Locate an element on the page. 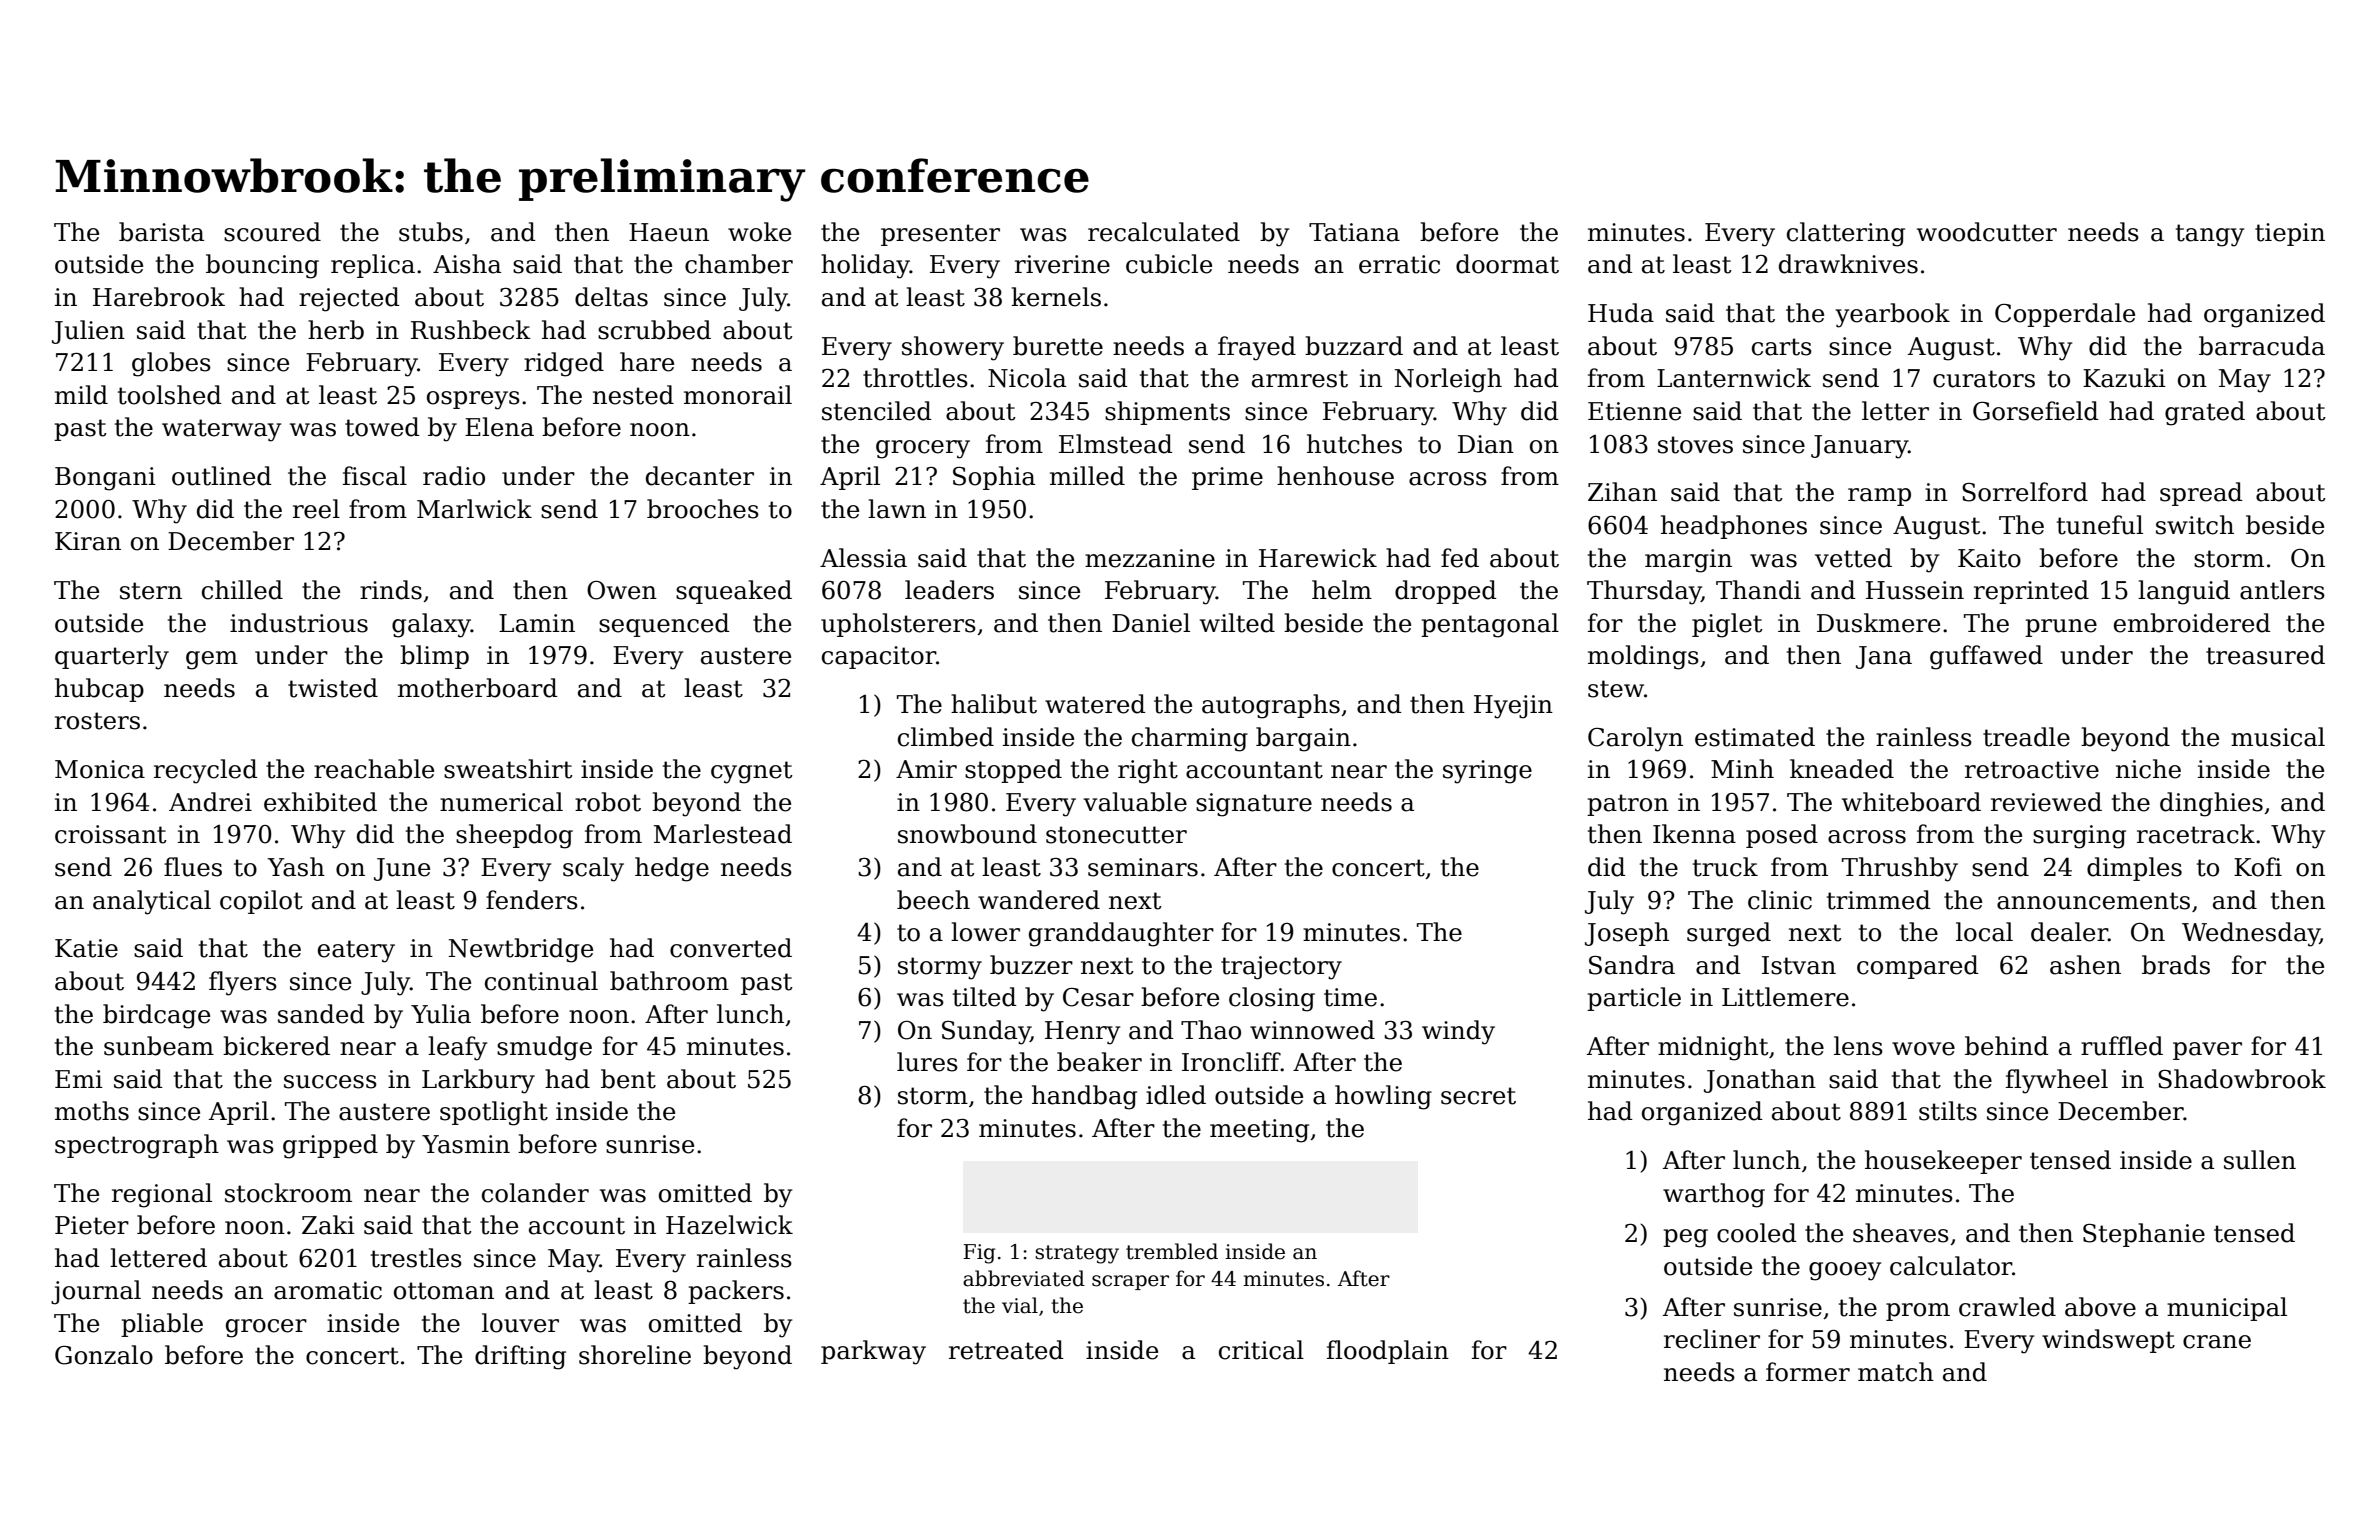 The height and width of the page is (1540, 2380). stubs is located at coordinates (431, 232).
